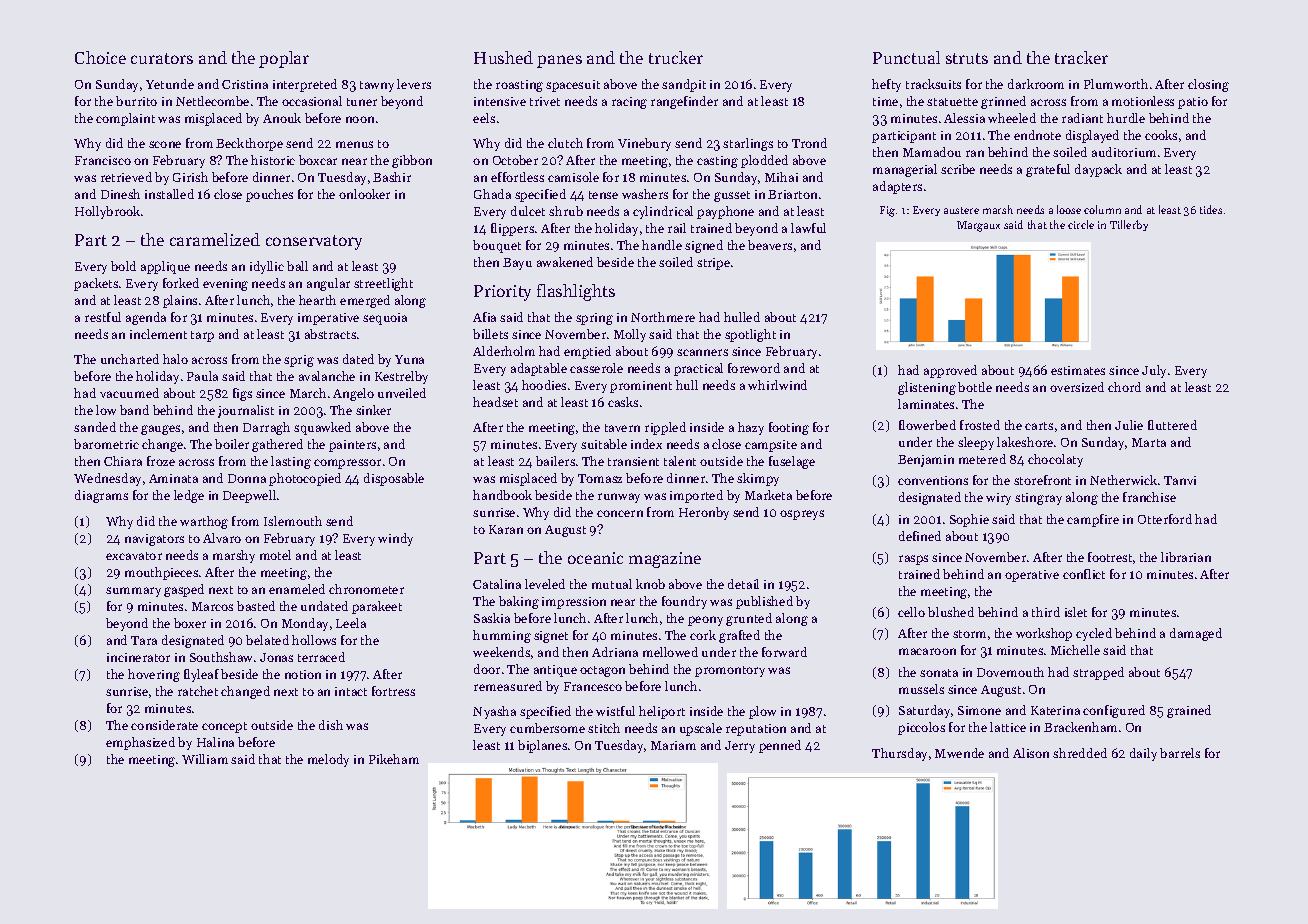 This screenshot has height=924, width=1308. What do you see at coordinates (154, 675) in the screenshot?
I see `hovering` at bounding box center [154, 675].
